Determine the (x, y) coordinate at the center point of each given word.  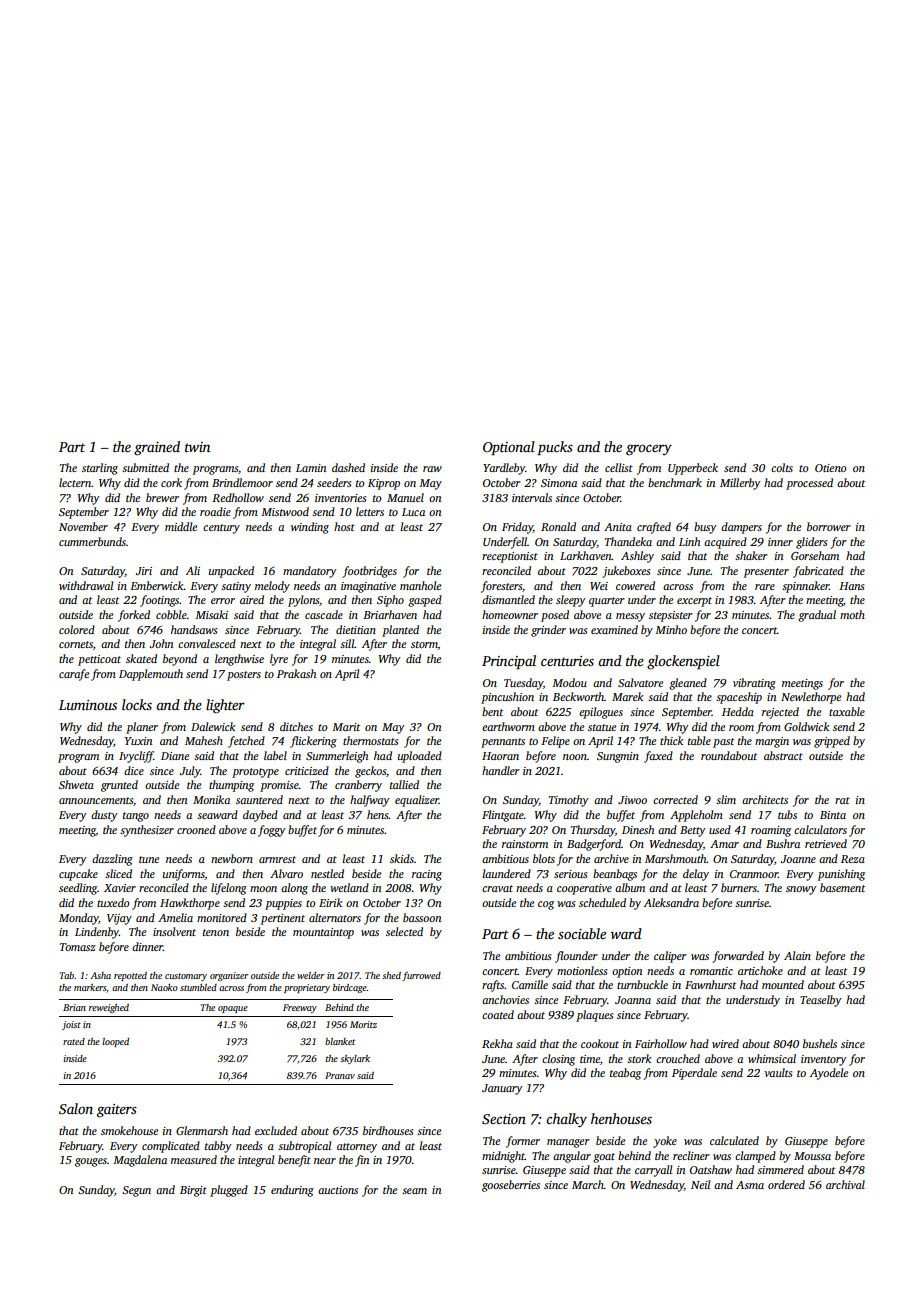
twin (197, 447)
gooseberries (511, 1186)
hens (378, 814)
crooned (196, 829)
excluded (276, 1130)
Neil (700, 1184)
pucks (555, 448)
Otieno (831, 468)
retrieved (826, 843)
